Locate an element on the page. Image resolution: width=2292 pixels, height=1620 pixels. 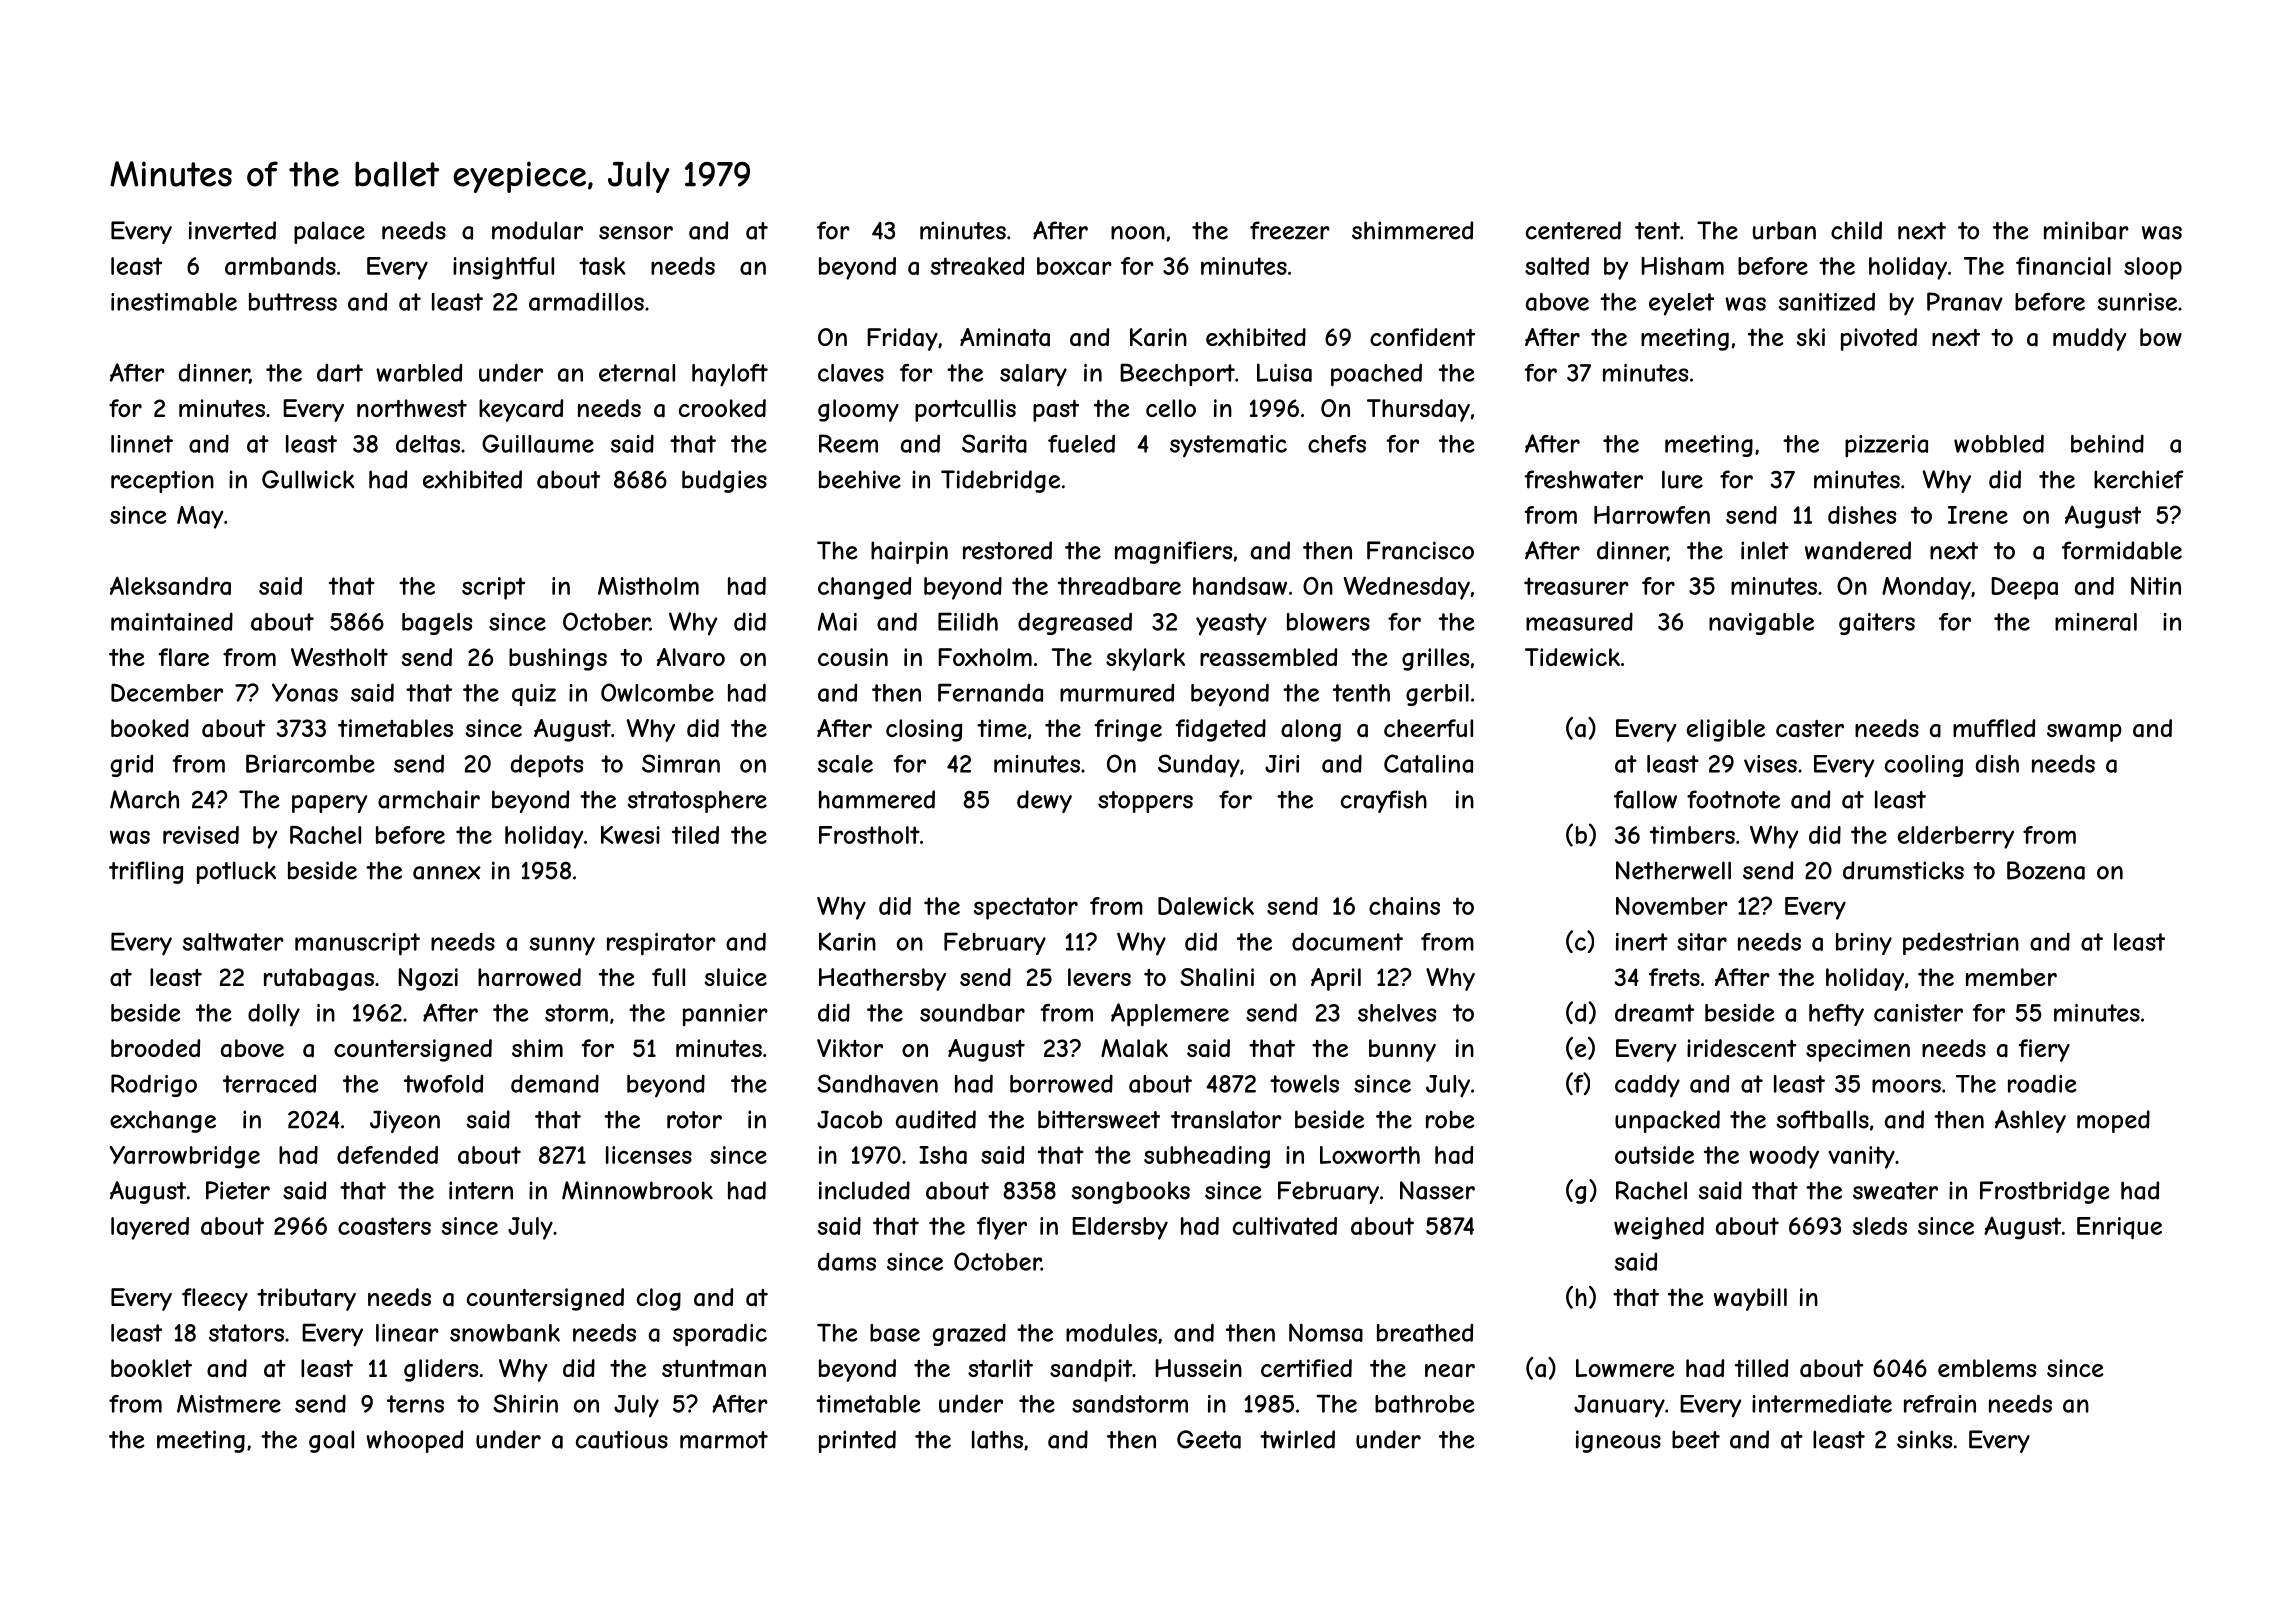
Mistholm is located at coordinates (648, 586).
